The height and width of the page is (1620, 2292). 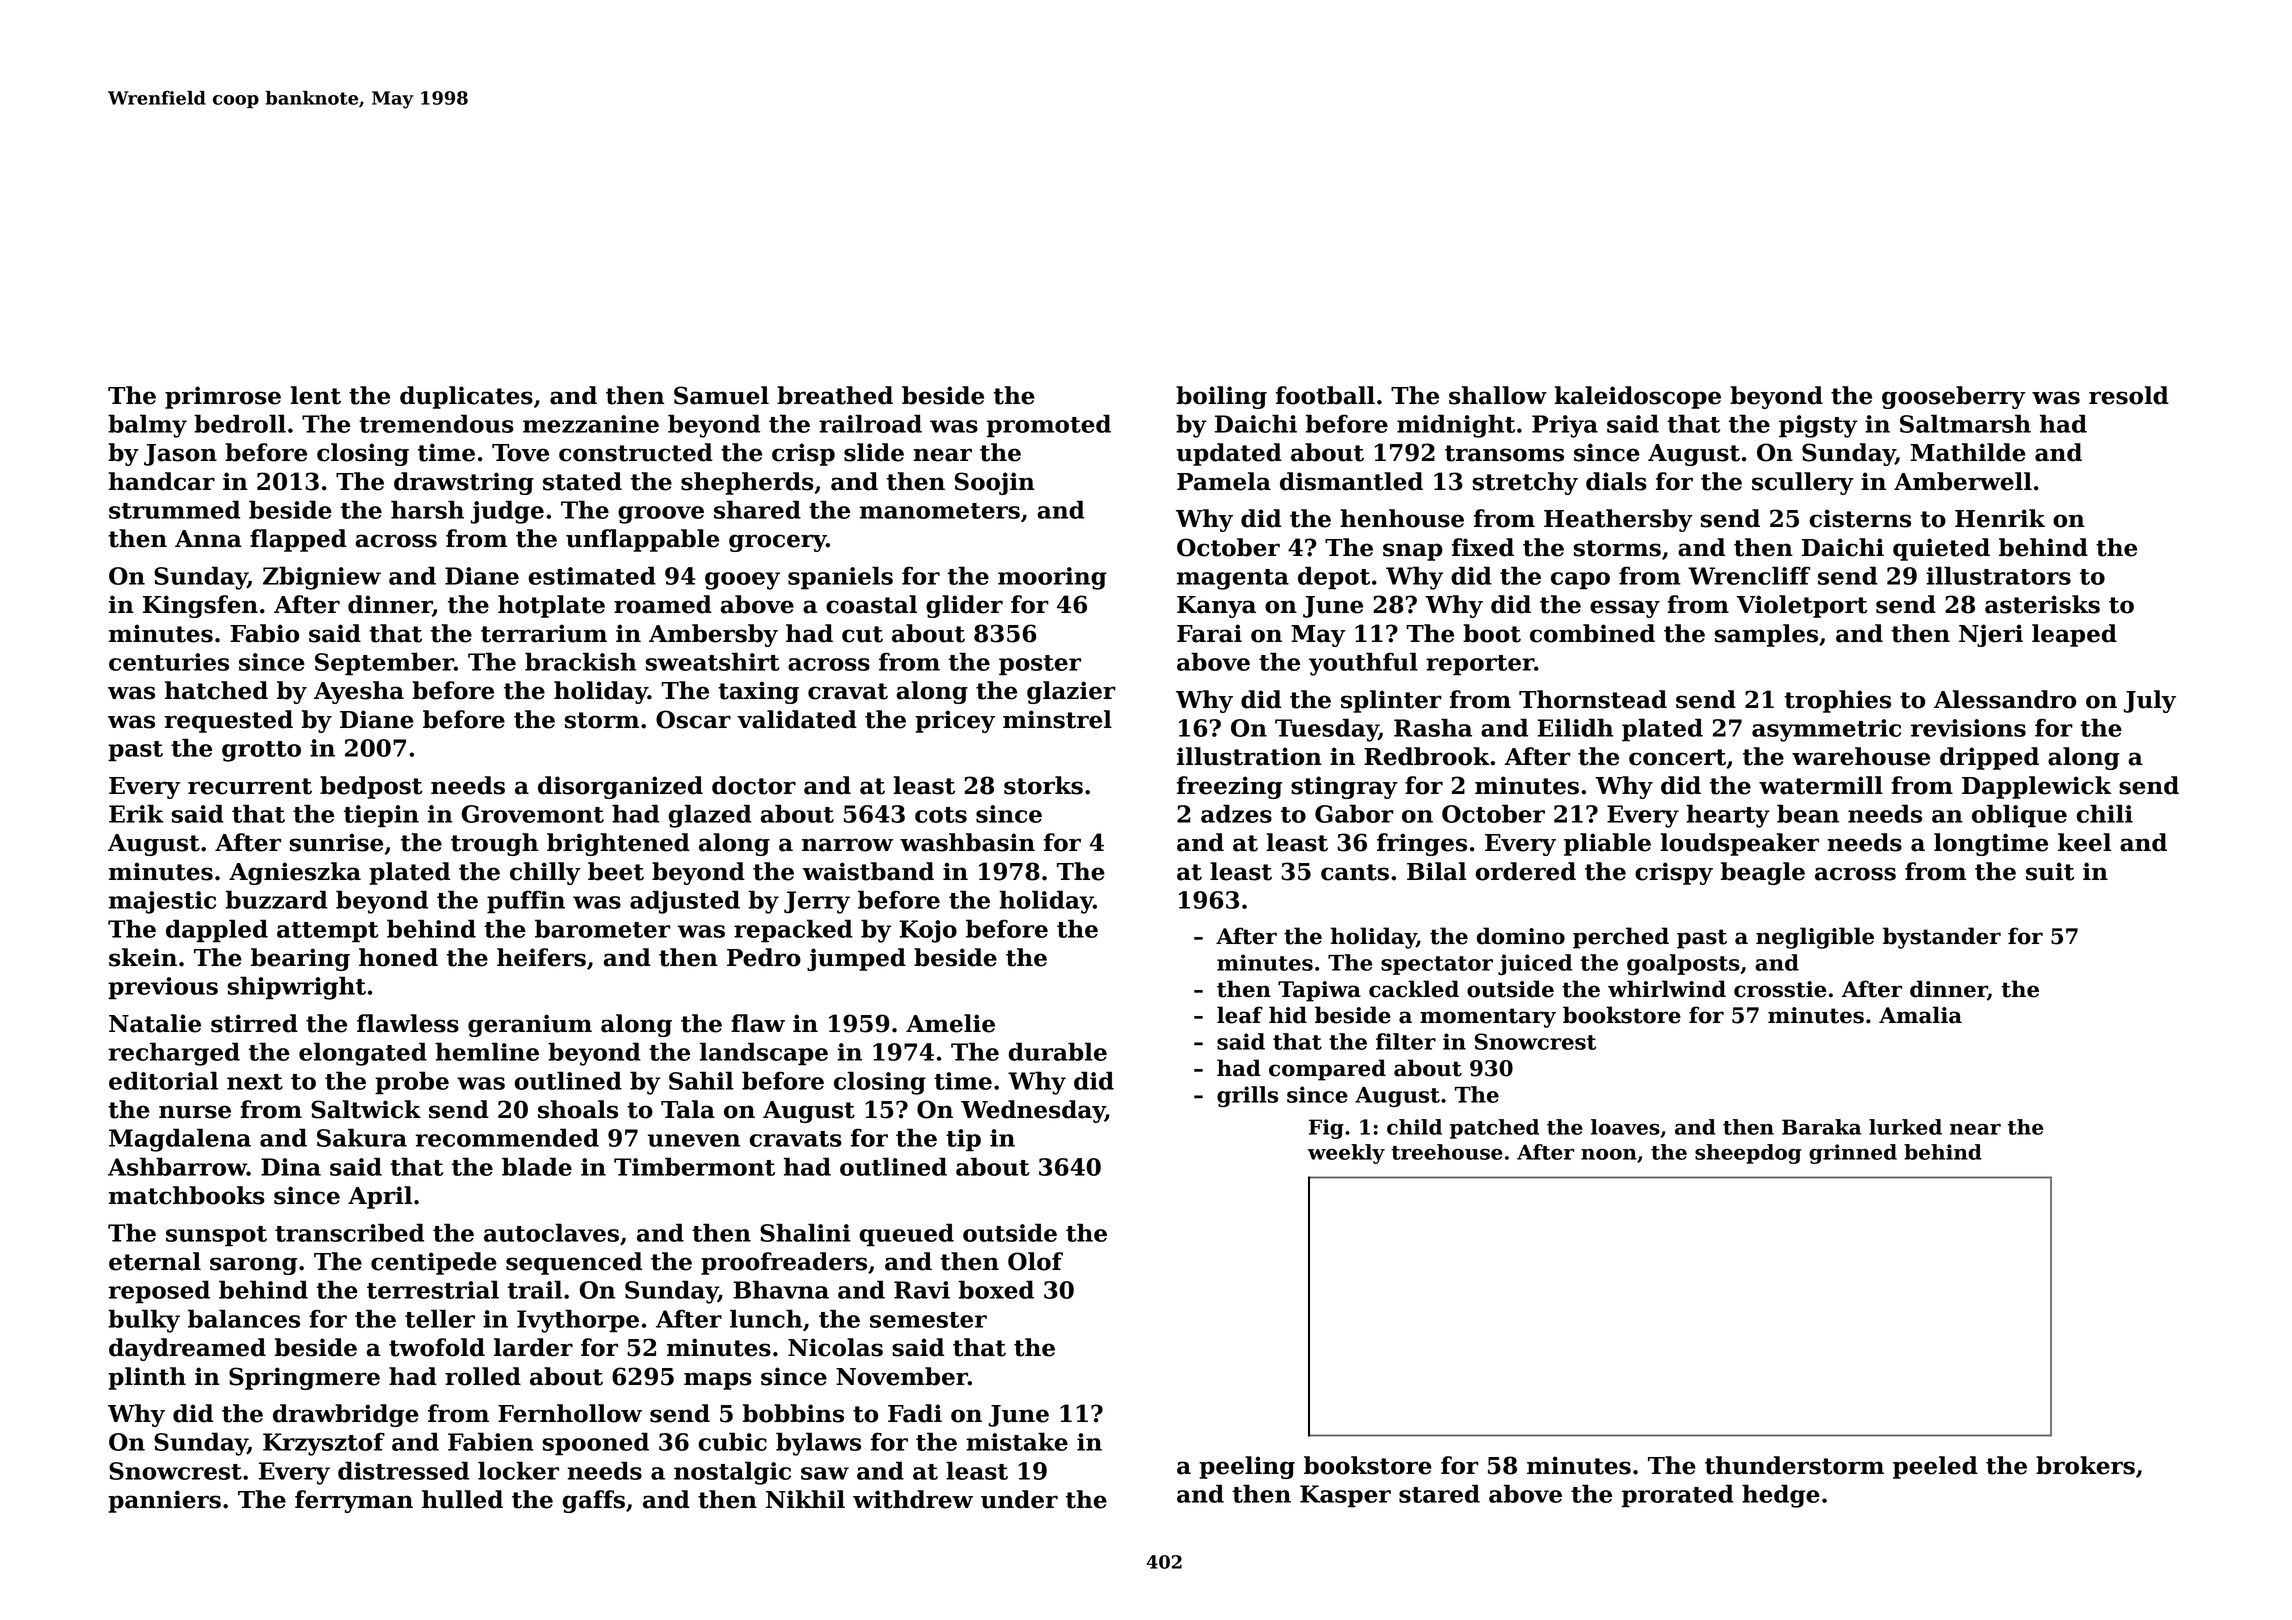 I want to click on Priya, so click(x=1565, y=426).
